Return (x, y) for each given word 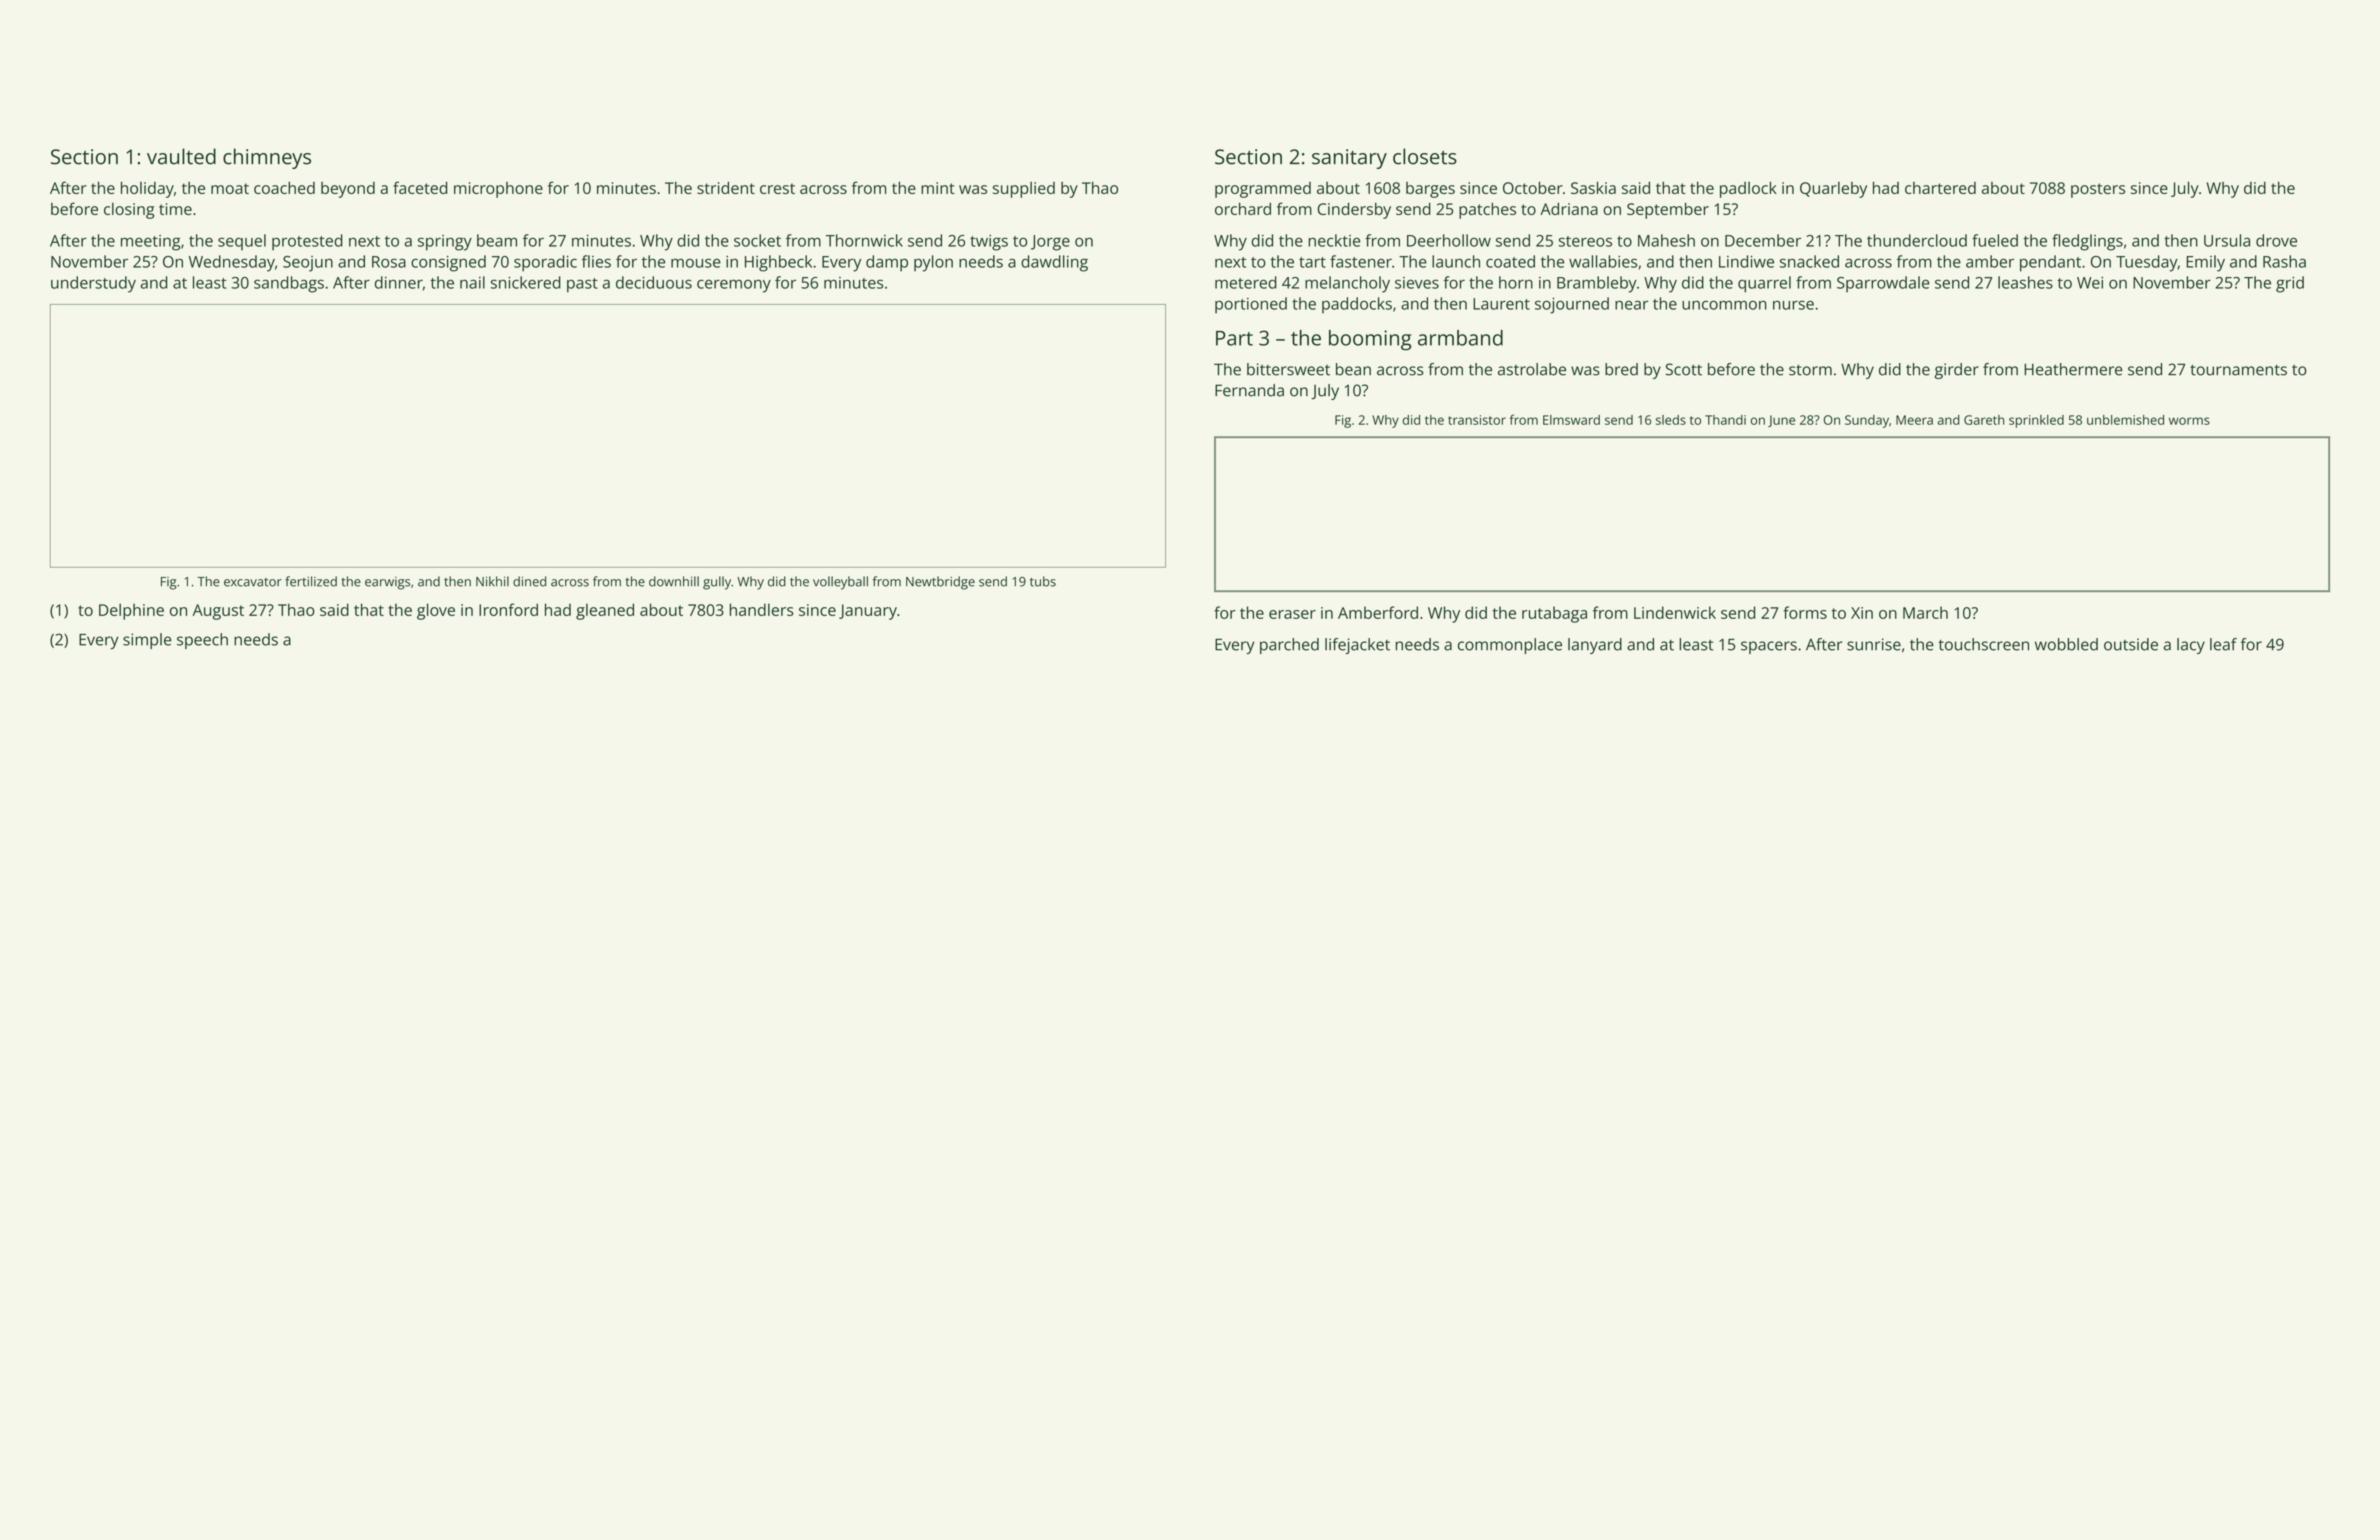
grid (2290, 284)
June (1781, 421)
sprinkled (2036, 421)
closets (1425, 156)
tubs (1043, 581)
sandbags (289, 284)
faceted (420, 187)
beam (497, 240)
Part (1234, 338)
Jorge (1050, 243)
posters (2098, 190)
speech (202, 641)
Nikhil (492, 581)
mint (938, 188)
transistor (1477, 420)
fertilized (311, 581)
